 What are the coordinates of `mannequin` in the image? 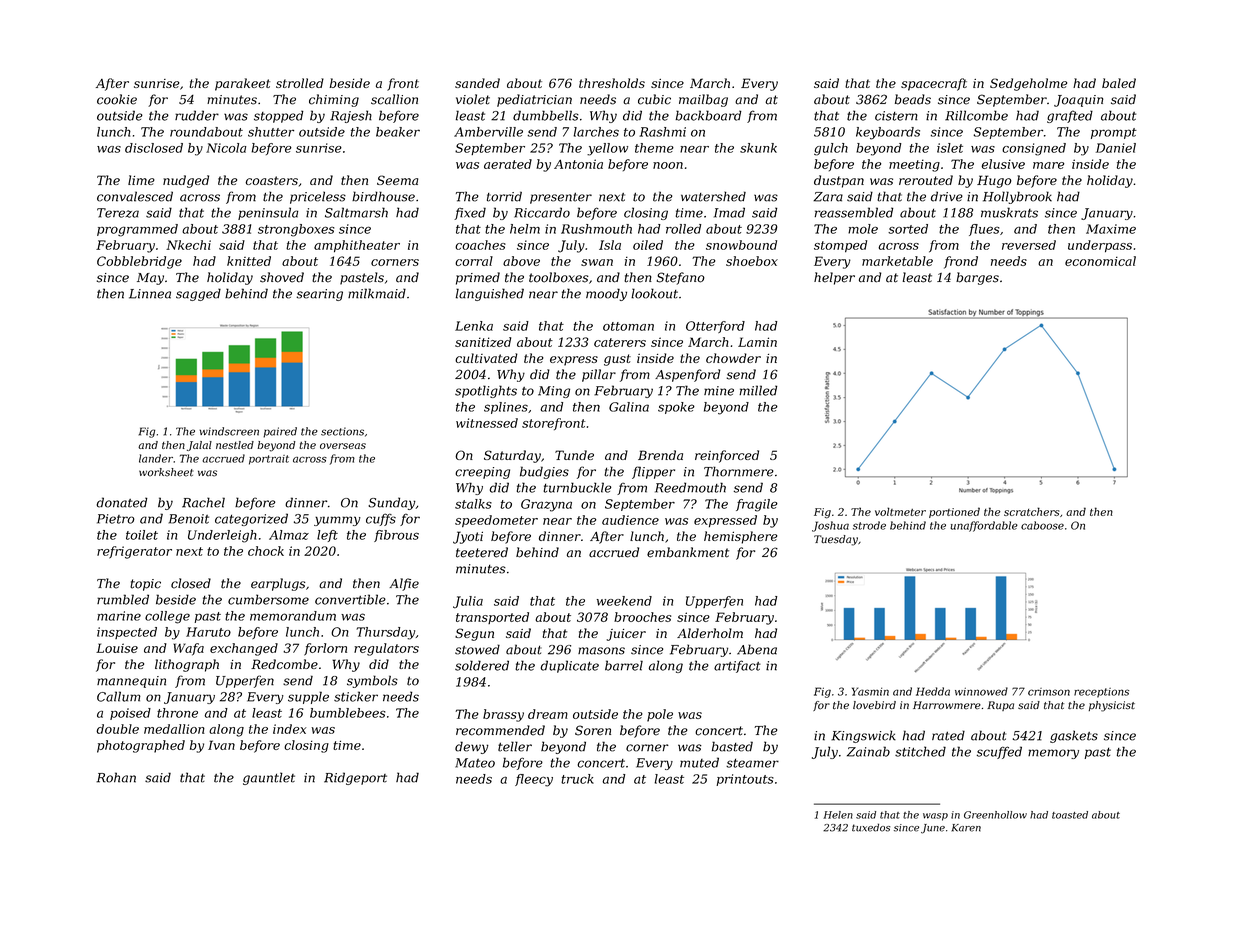 It's located at (131, 682).
